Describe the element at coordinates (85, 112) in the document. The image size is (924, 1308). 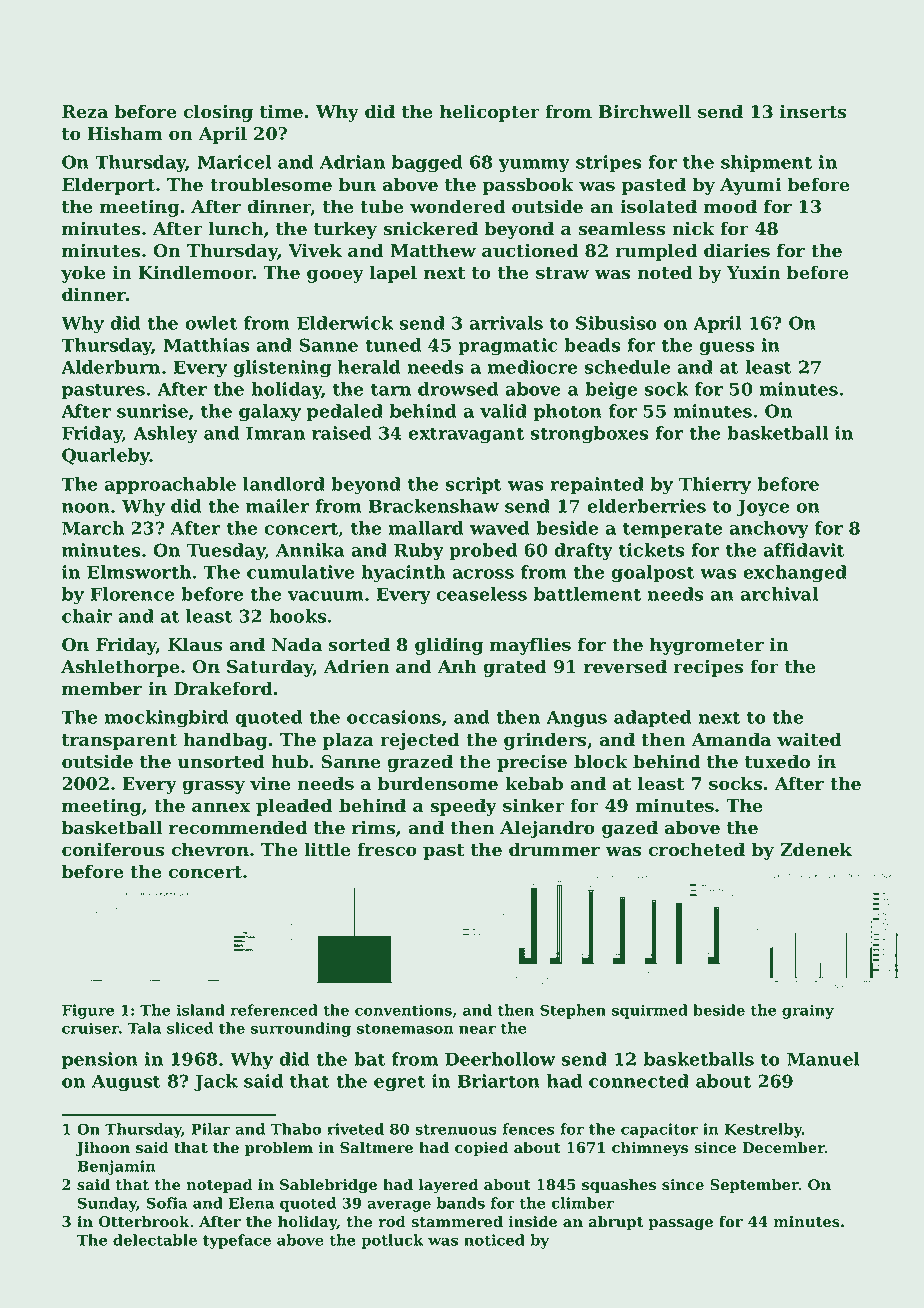
I see `Reza` at that location.
